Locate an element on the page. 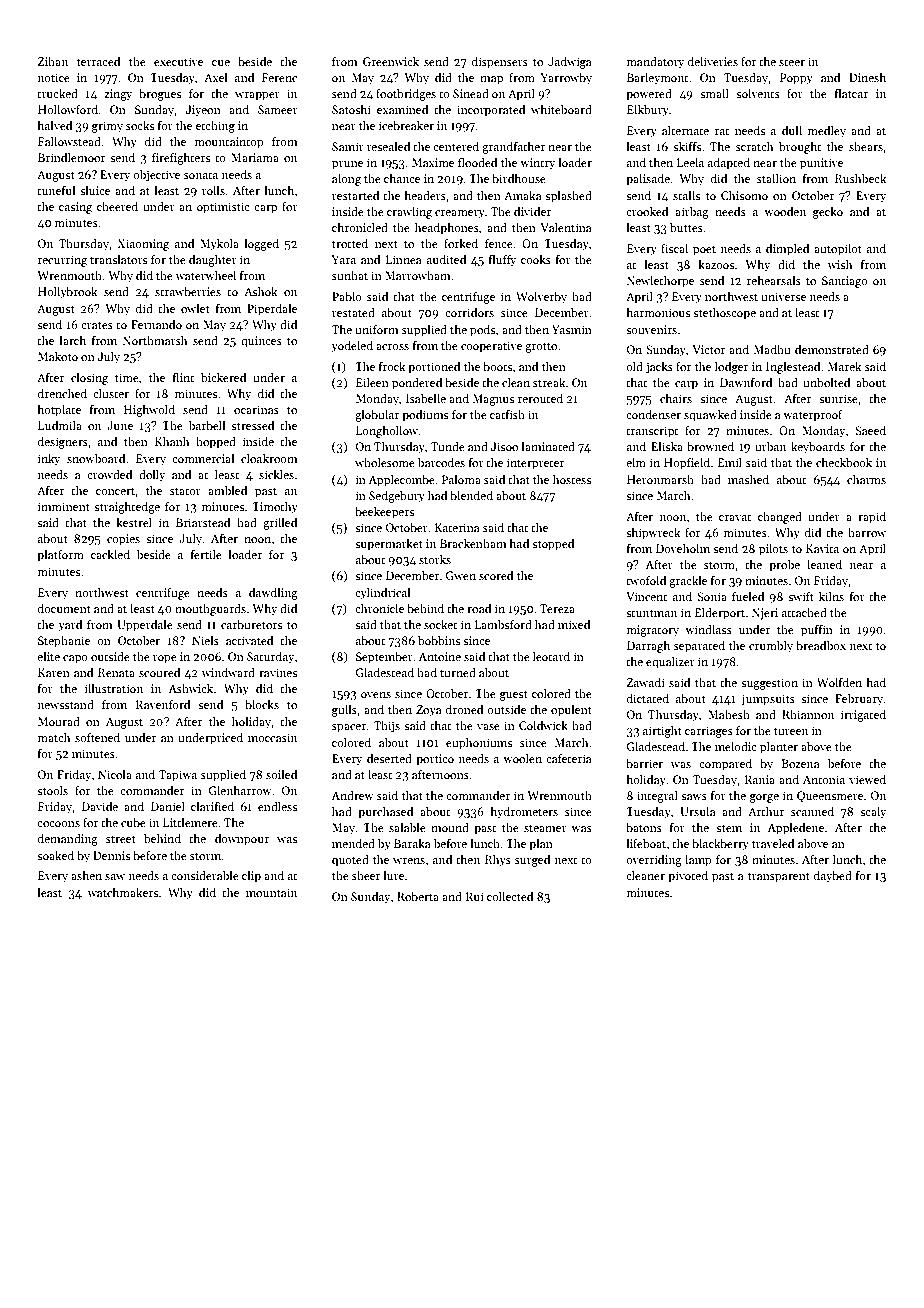 The image size is (924, 1308). clarified is located at coordinates (212, 806).
